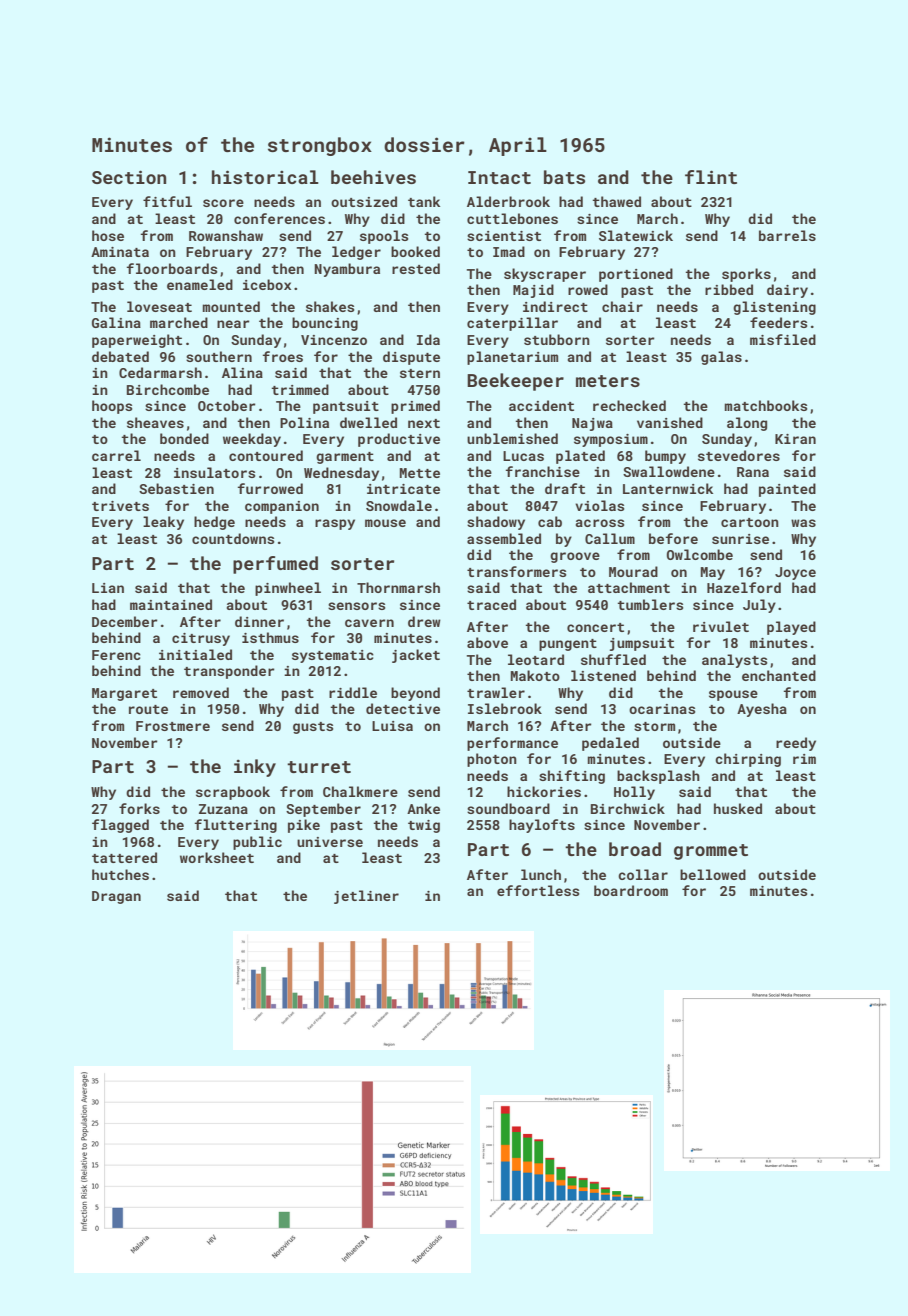 The height and width of the screenshot is (1316, 908). What do you see at coordinates (564, 177) in the screenshot?
I see `bats` at bounding box center [564, 177].
